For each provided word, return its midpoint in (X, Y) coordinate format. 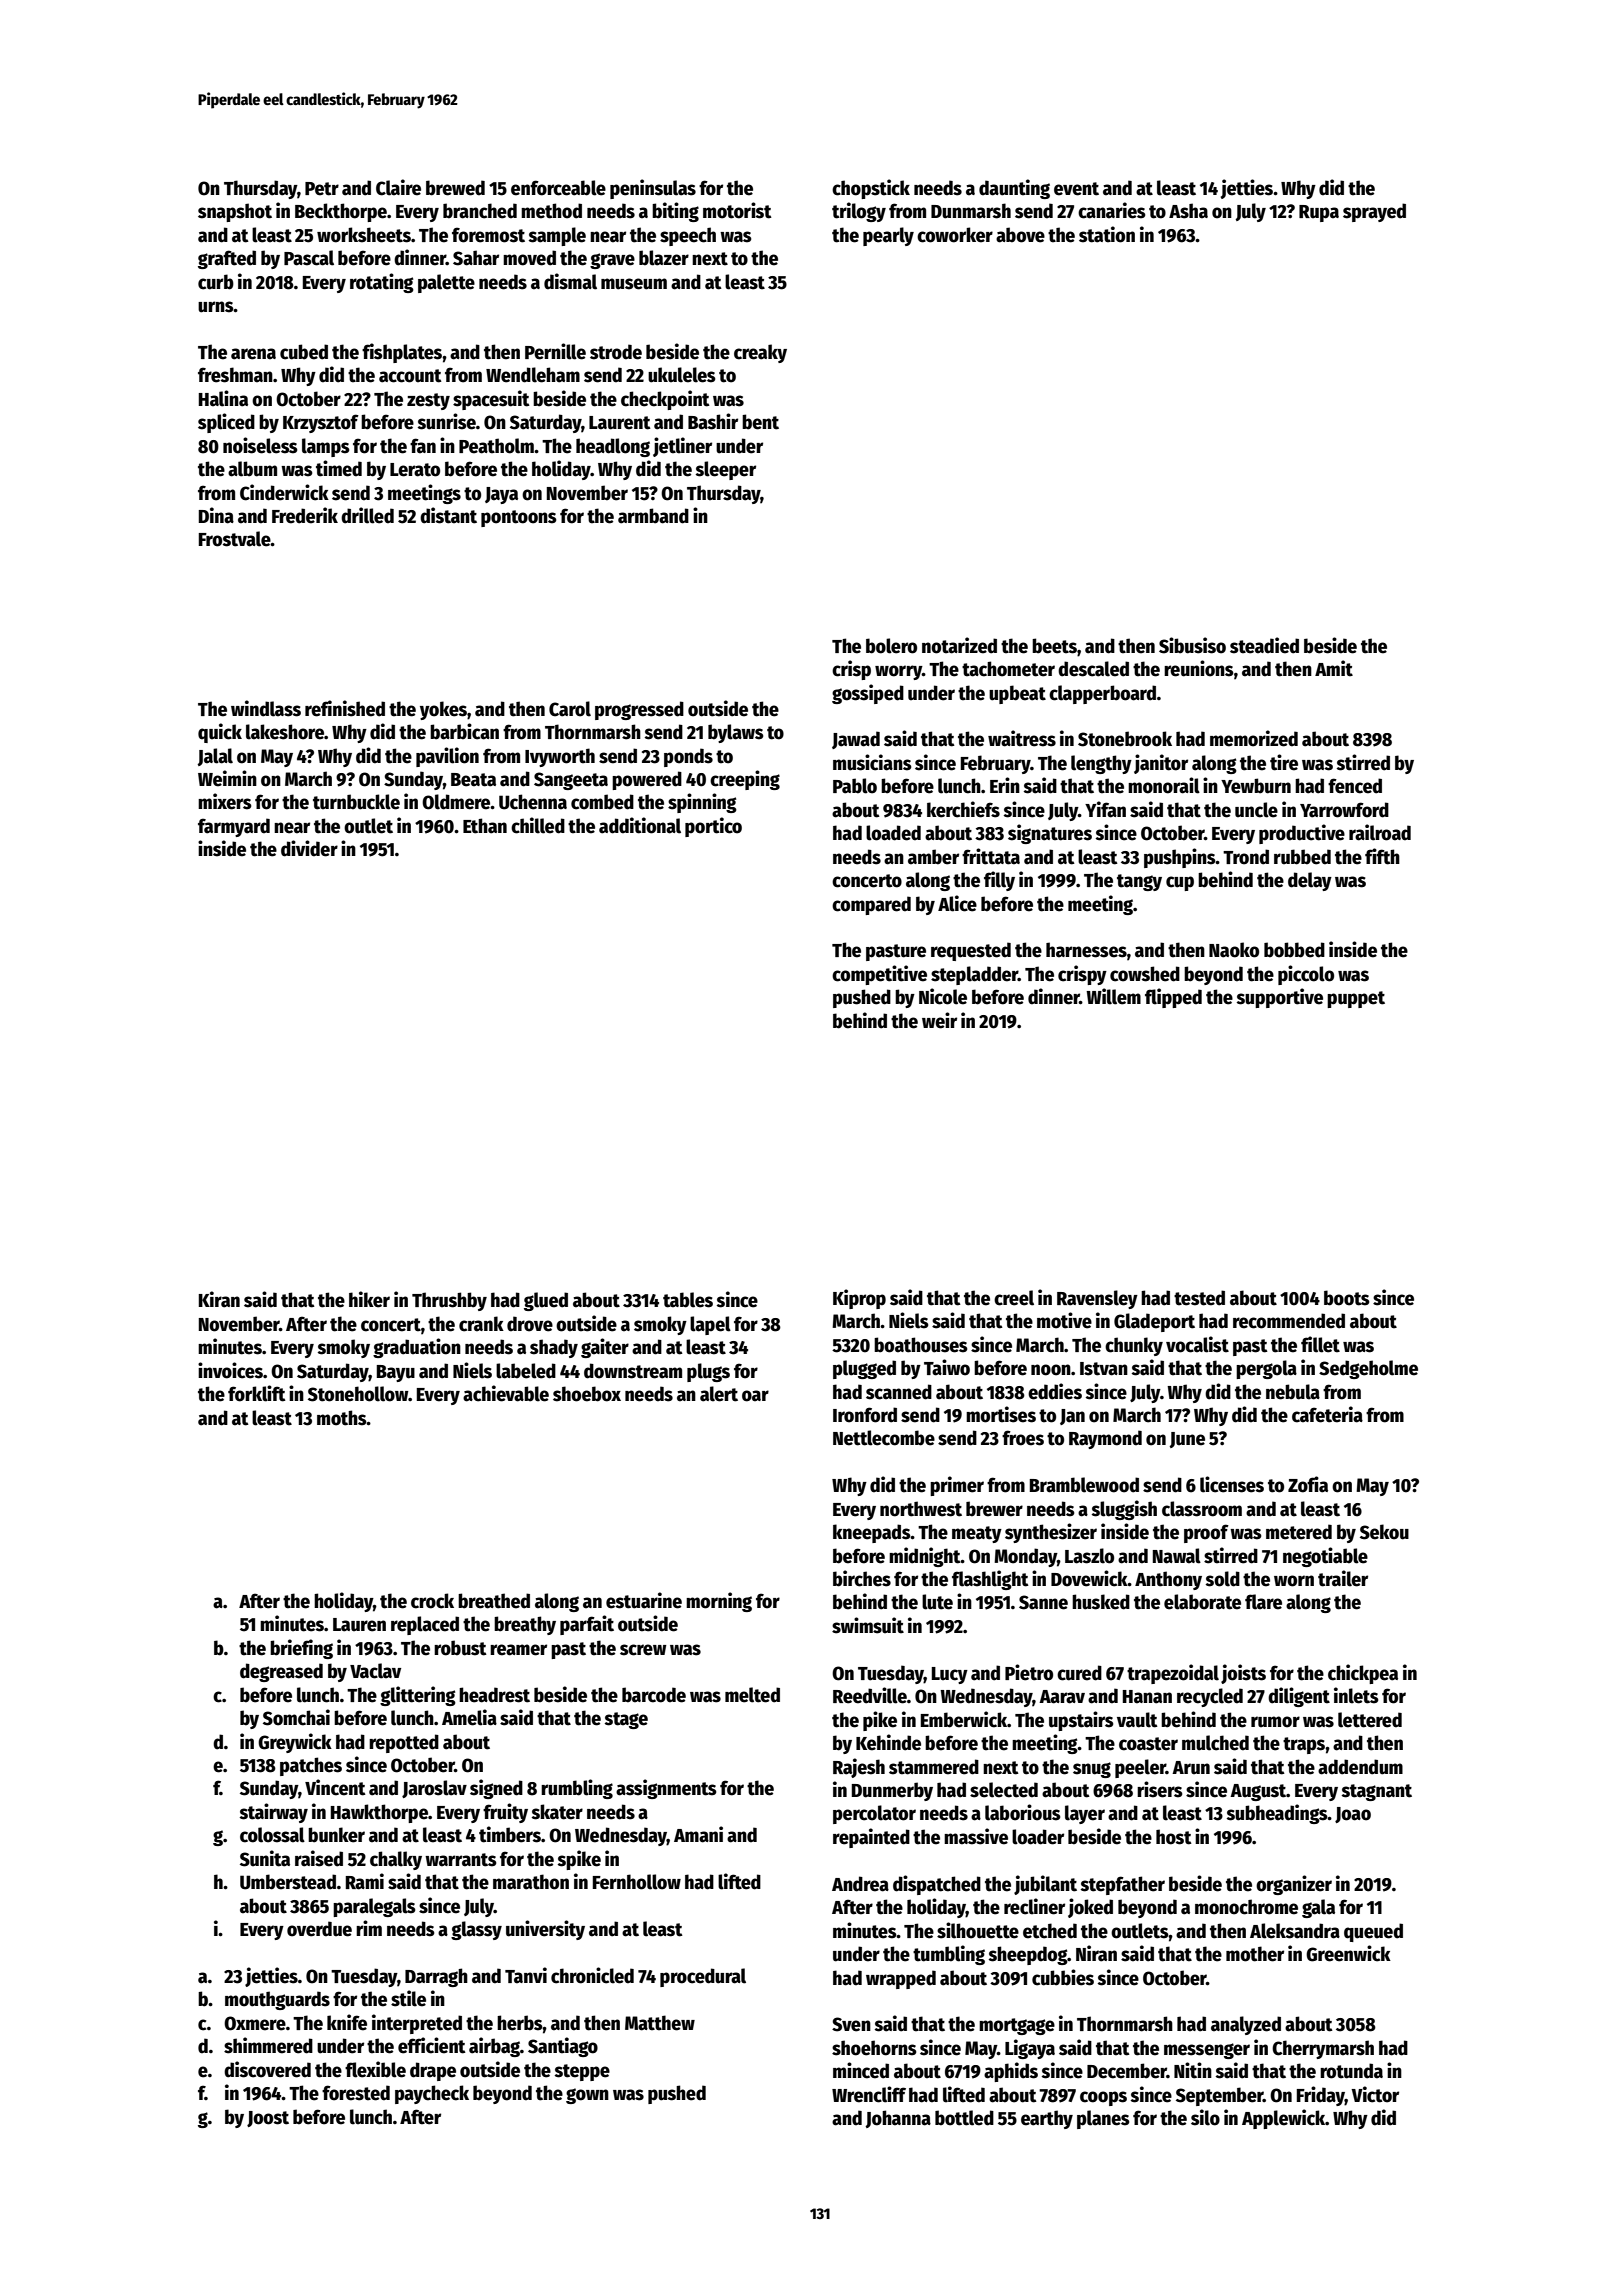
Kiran (219, 1299)
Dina (216, 515)
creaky (760, 353)
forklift (257, 1393)
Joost (268, 2119)
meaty (977, 1534)
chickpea (1363, 1674)
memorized (1254, 738)
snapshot (235, 212)
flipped (1173, 998)
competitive (879, 975)
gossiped (868, 694)
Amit (1334, 668)
